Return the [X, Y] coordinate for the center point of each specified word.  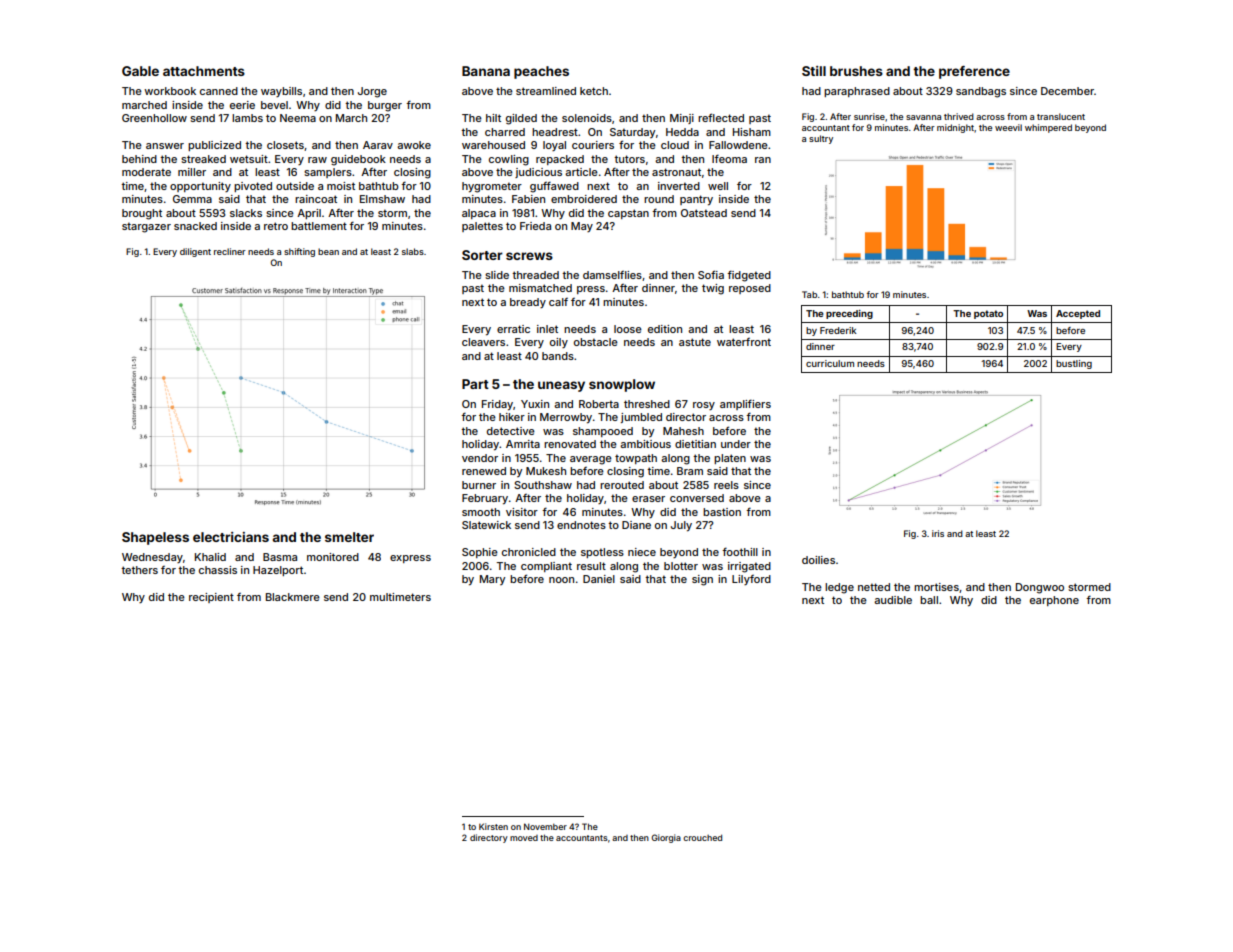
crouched [702, 837]
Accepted [1078, 314]
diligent [195, 252]
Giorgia [666, 838]
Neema [298, 118]
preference [974, 72]
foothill [740, 551]
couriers [593, 145]
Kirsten [493, 826]
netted [874, 587]
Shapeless [155, 538]
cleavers [483, 342]
